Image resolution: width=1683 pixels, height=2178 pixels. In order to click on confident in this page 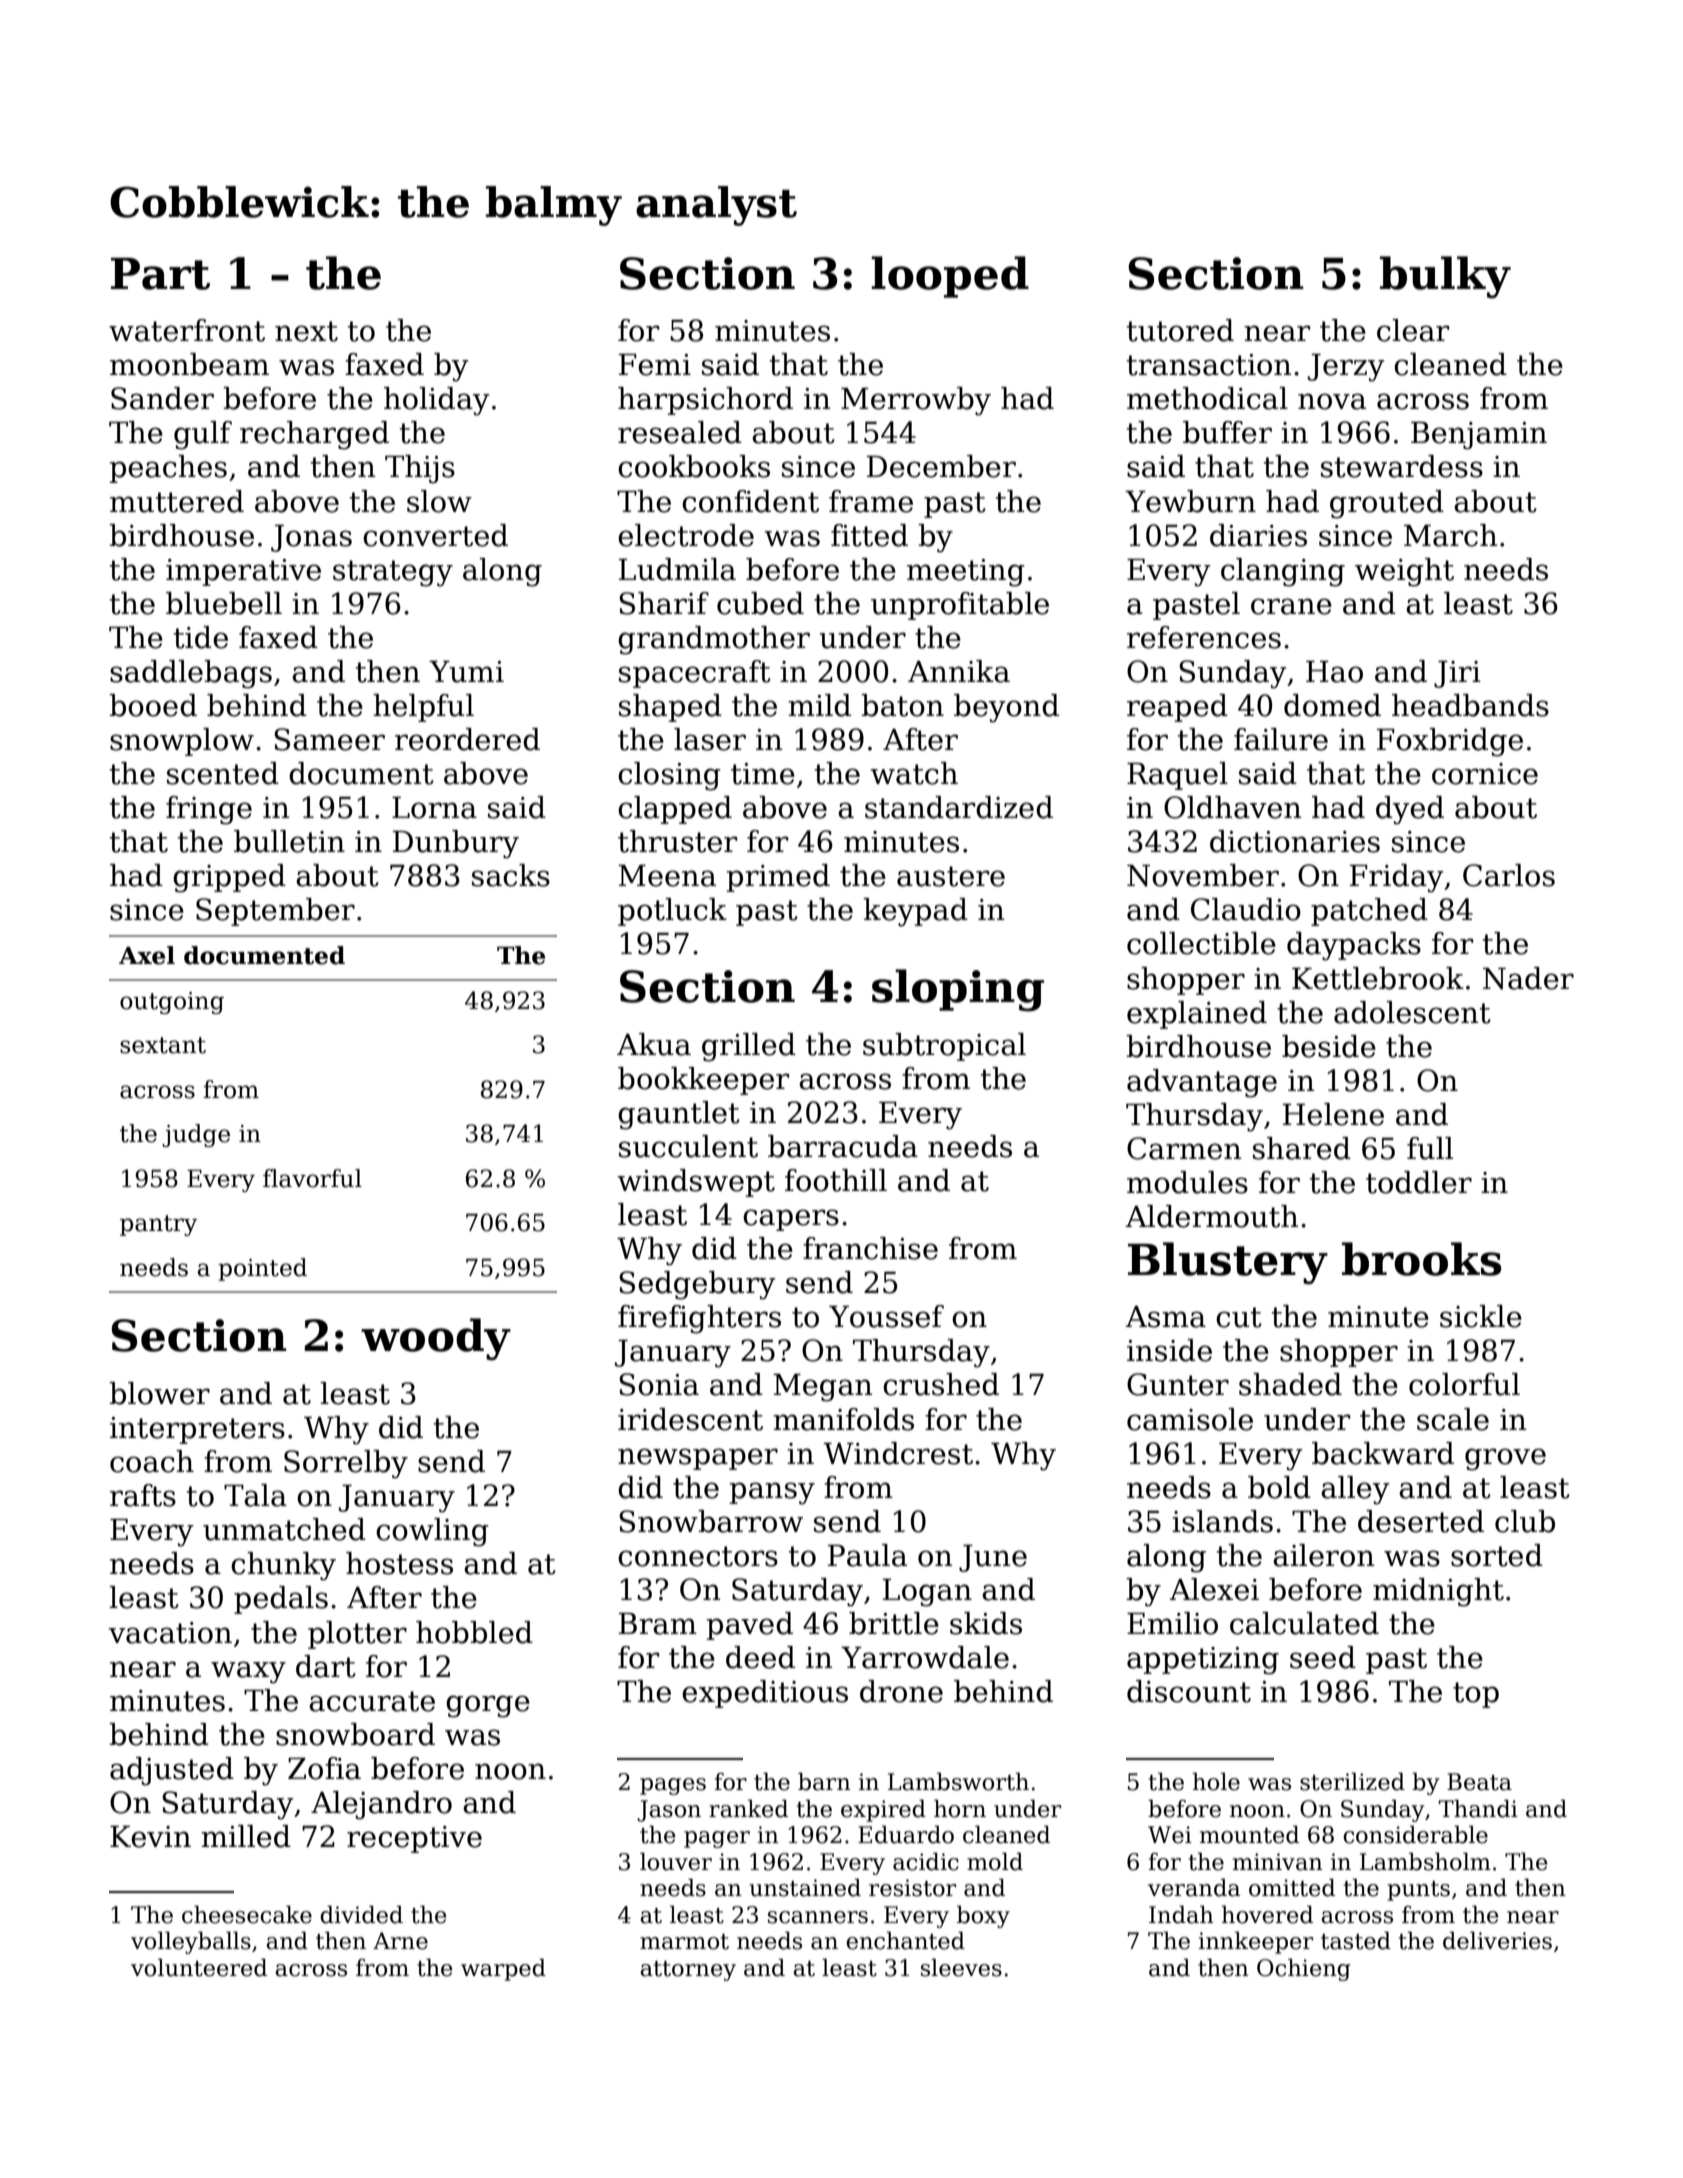, I will do `click(750, 501)`.
